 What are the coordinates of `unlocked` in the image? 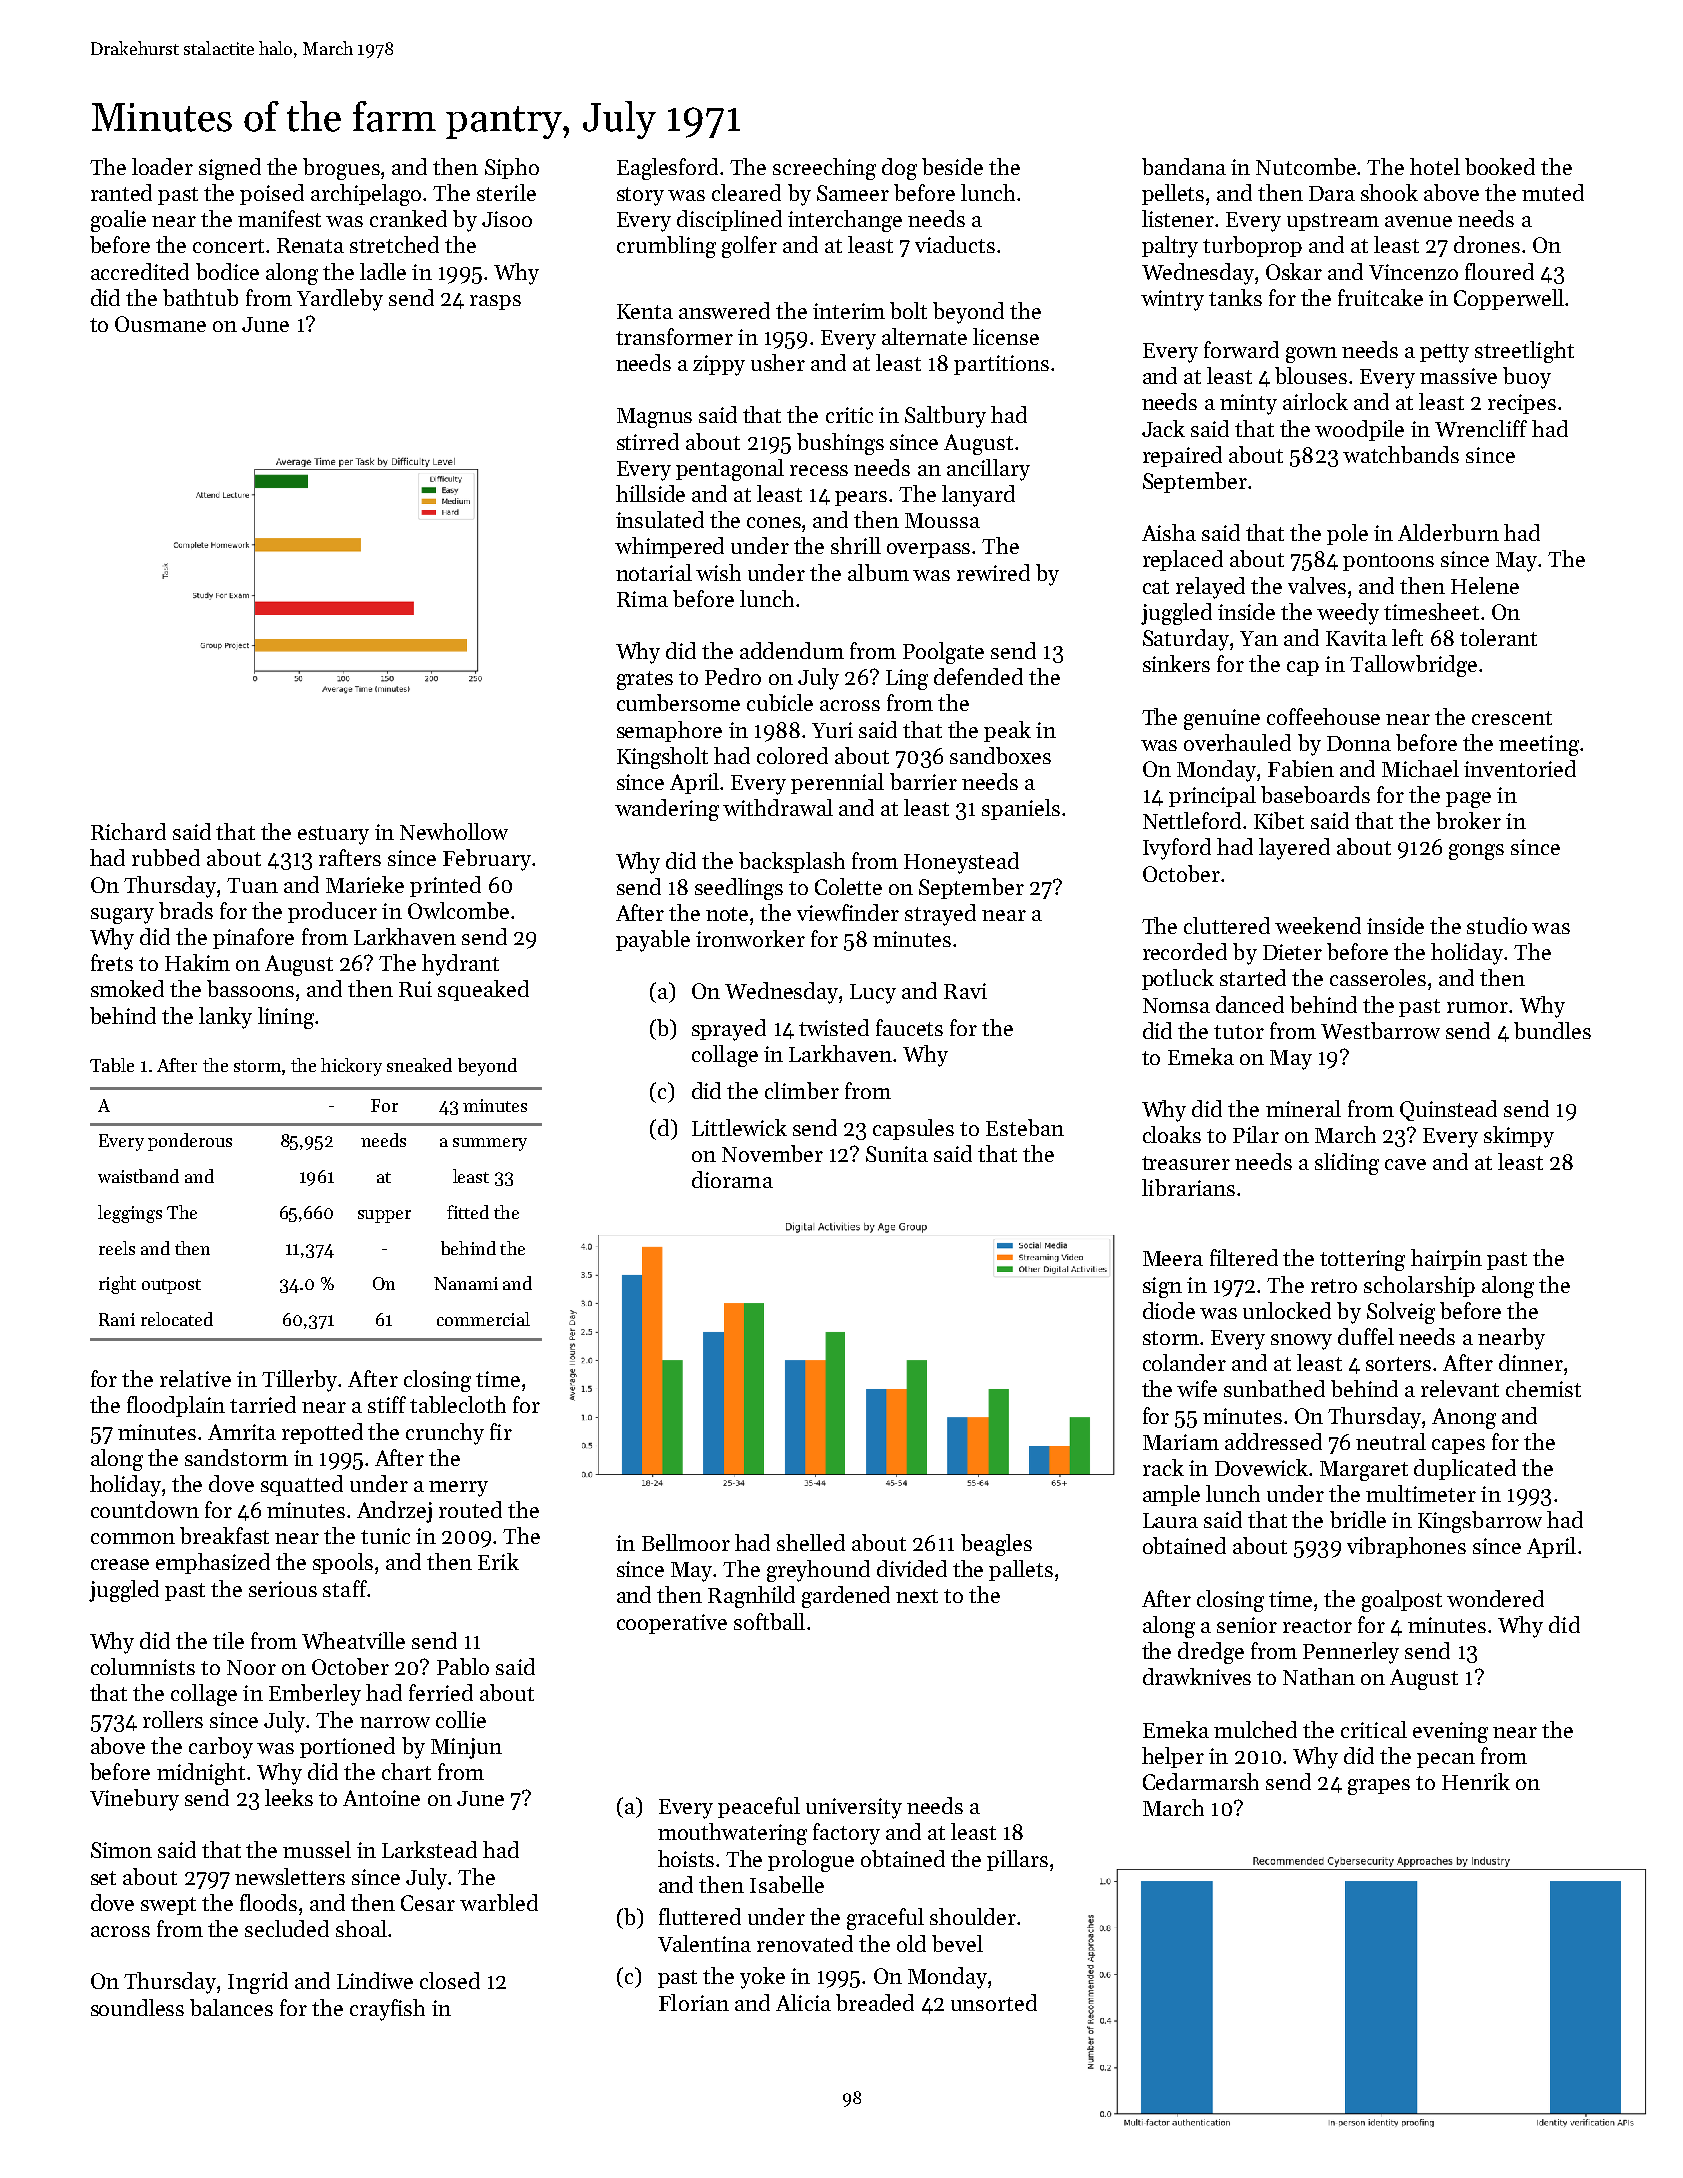 It's located at (1287, 1310).
